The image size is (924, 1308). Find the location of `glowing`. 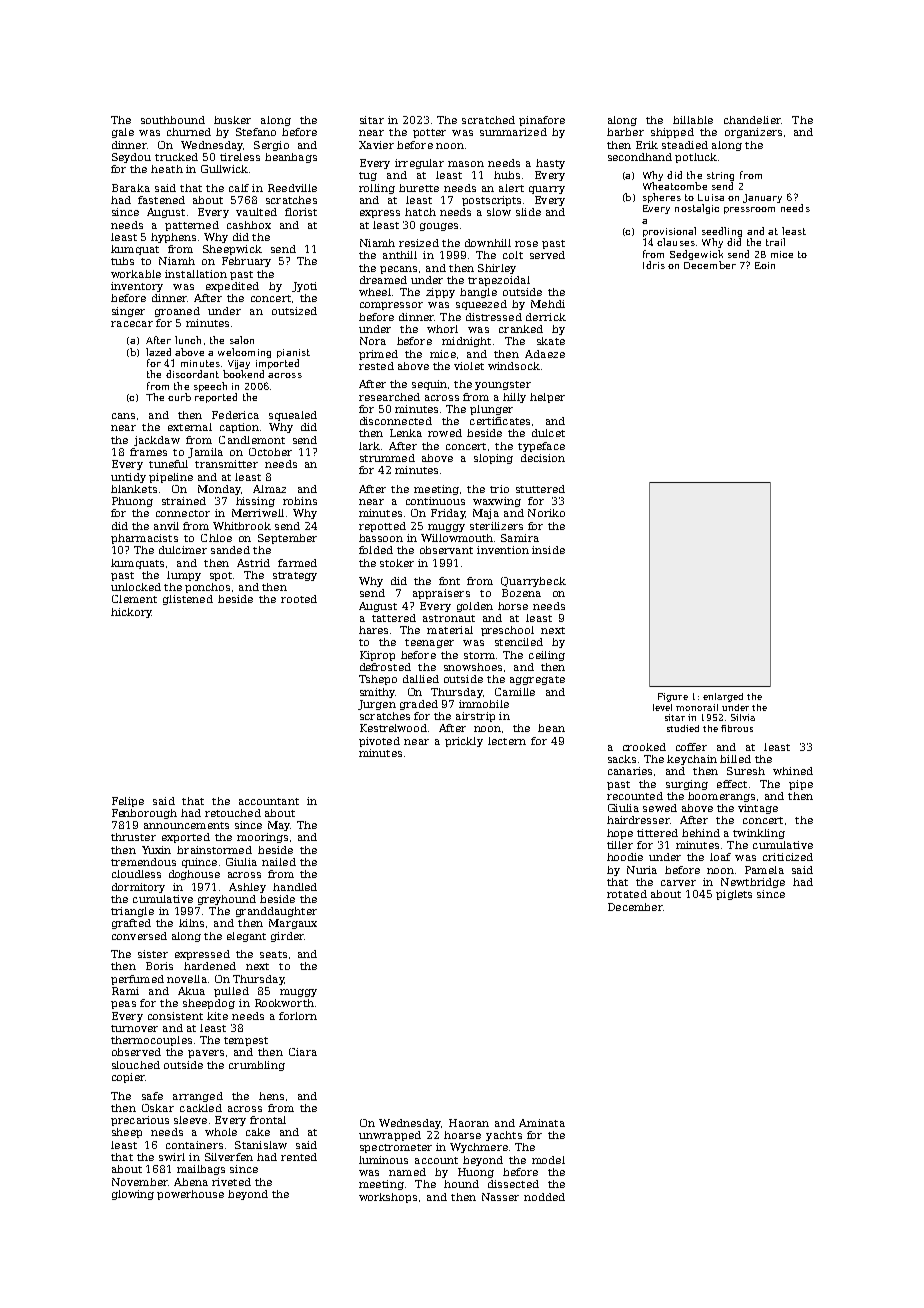

glowing is located at coordinates (133, 1195).
